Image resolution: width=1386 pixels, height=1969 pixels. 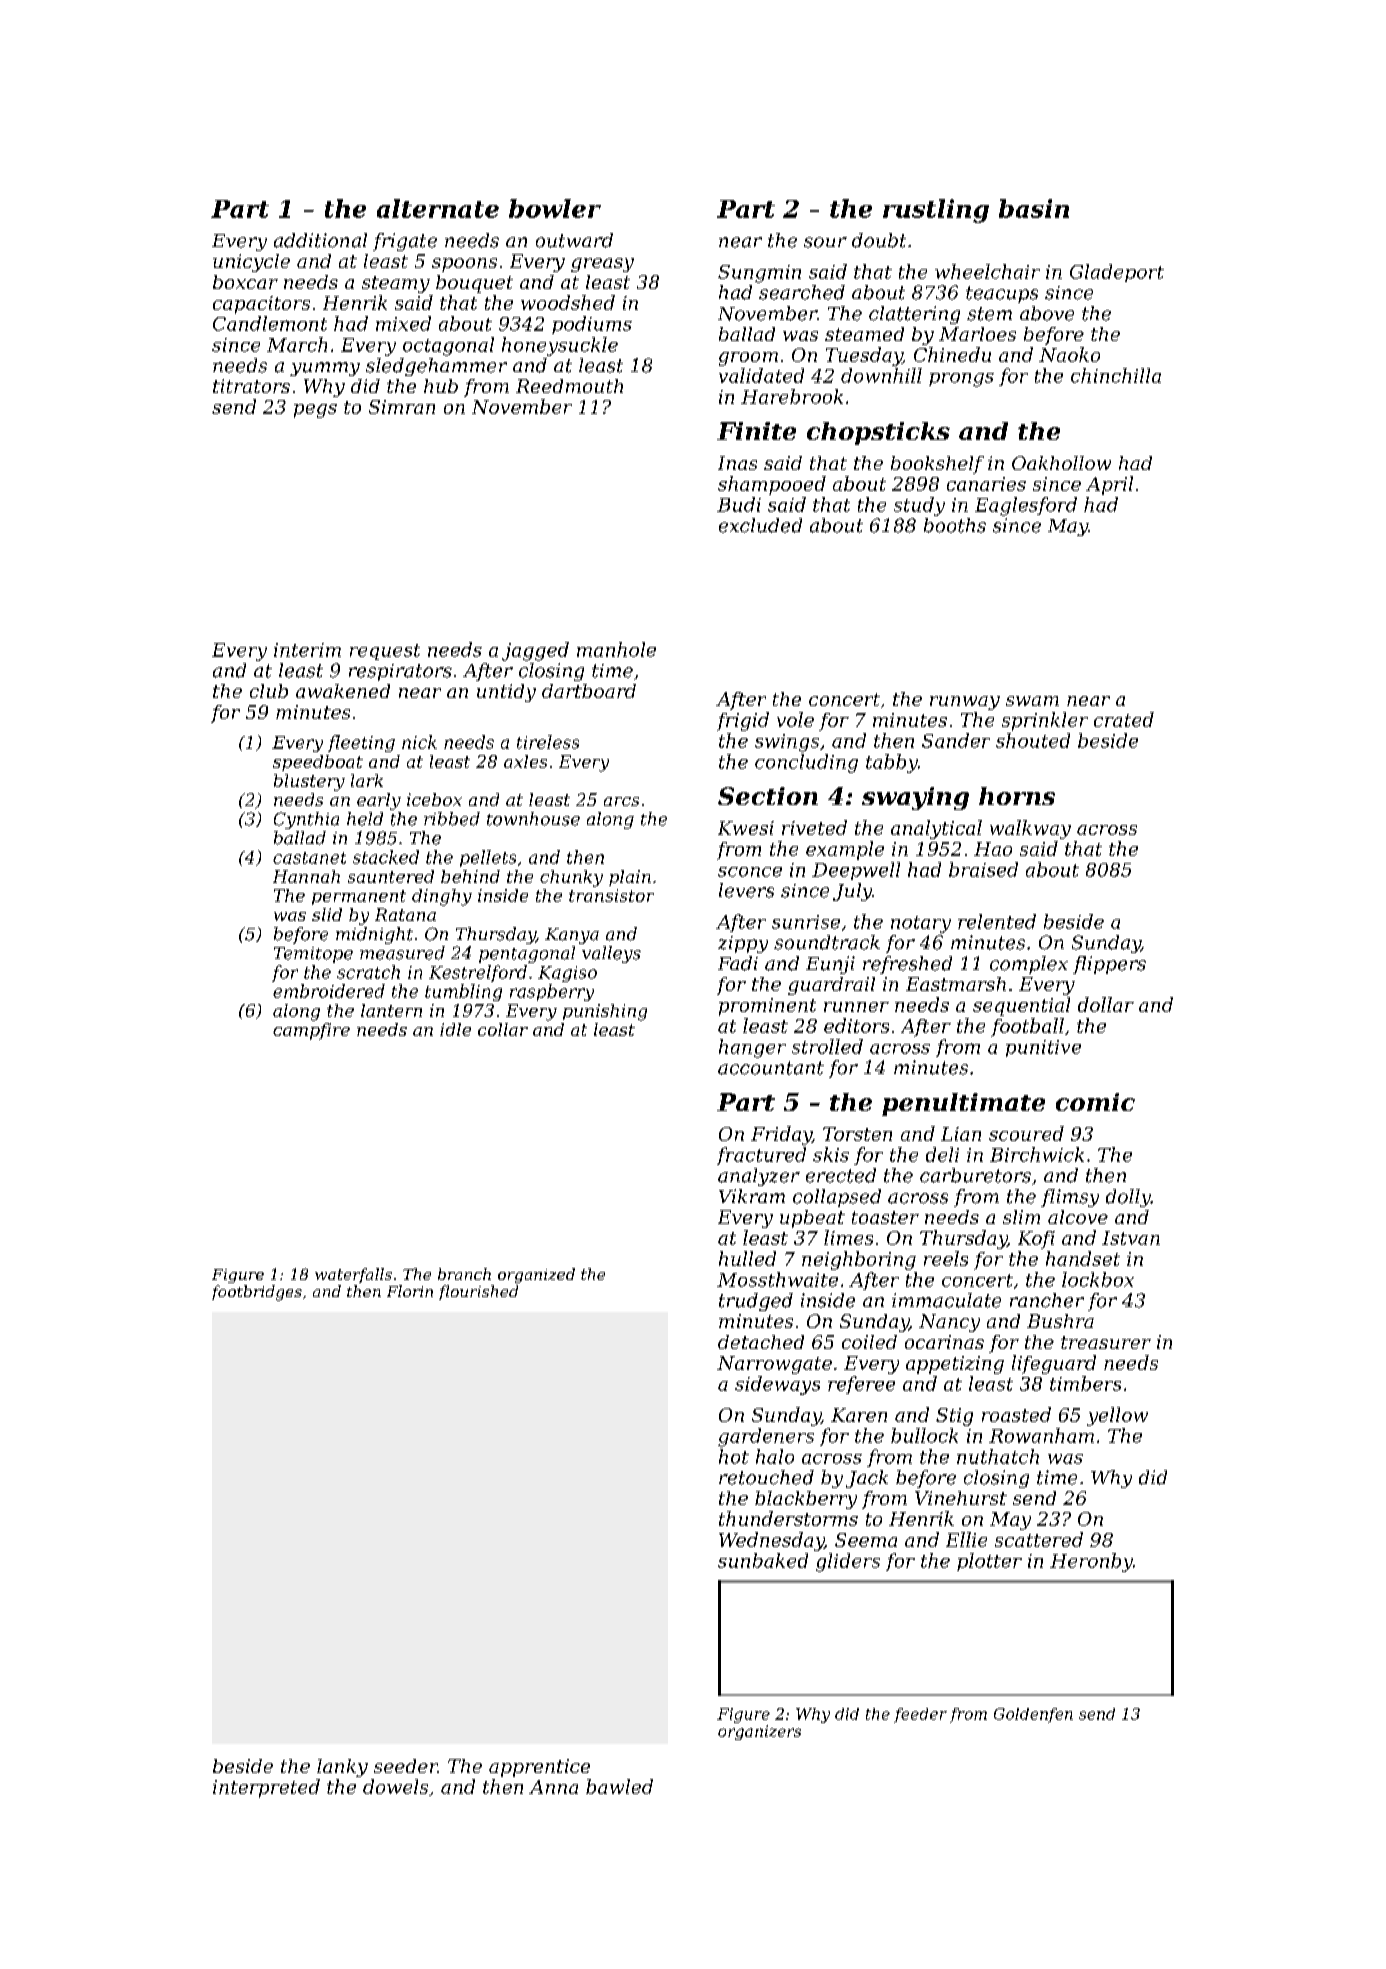 What do you see at coordinates (1033, 1715) in the screenshot?
I see `Goldenfen` at bounding box center [1033, 1715].
